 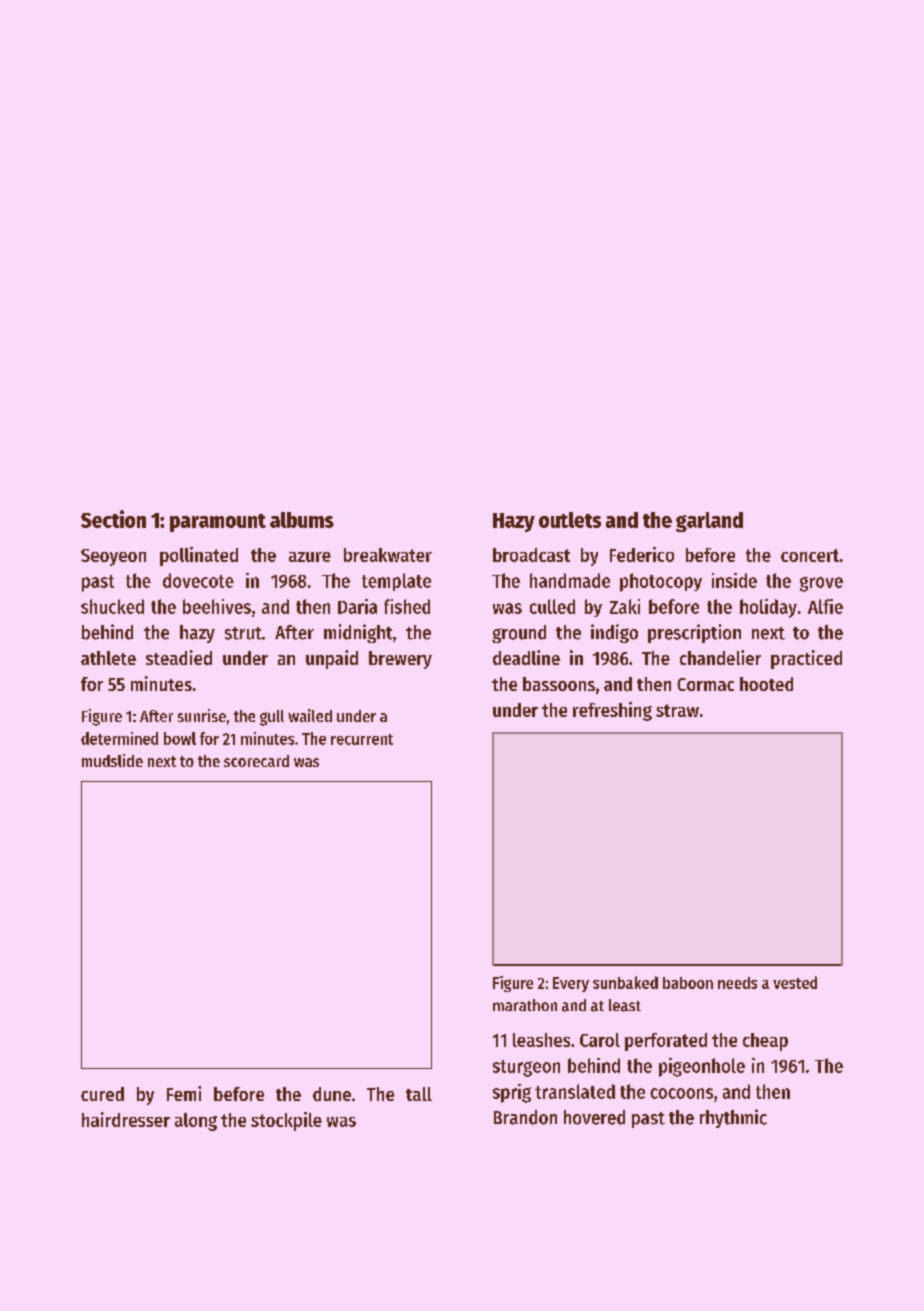 I want to click on grove, so click(x=821, y=584).
